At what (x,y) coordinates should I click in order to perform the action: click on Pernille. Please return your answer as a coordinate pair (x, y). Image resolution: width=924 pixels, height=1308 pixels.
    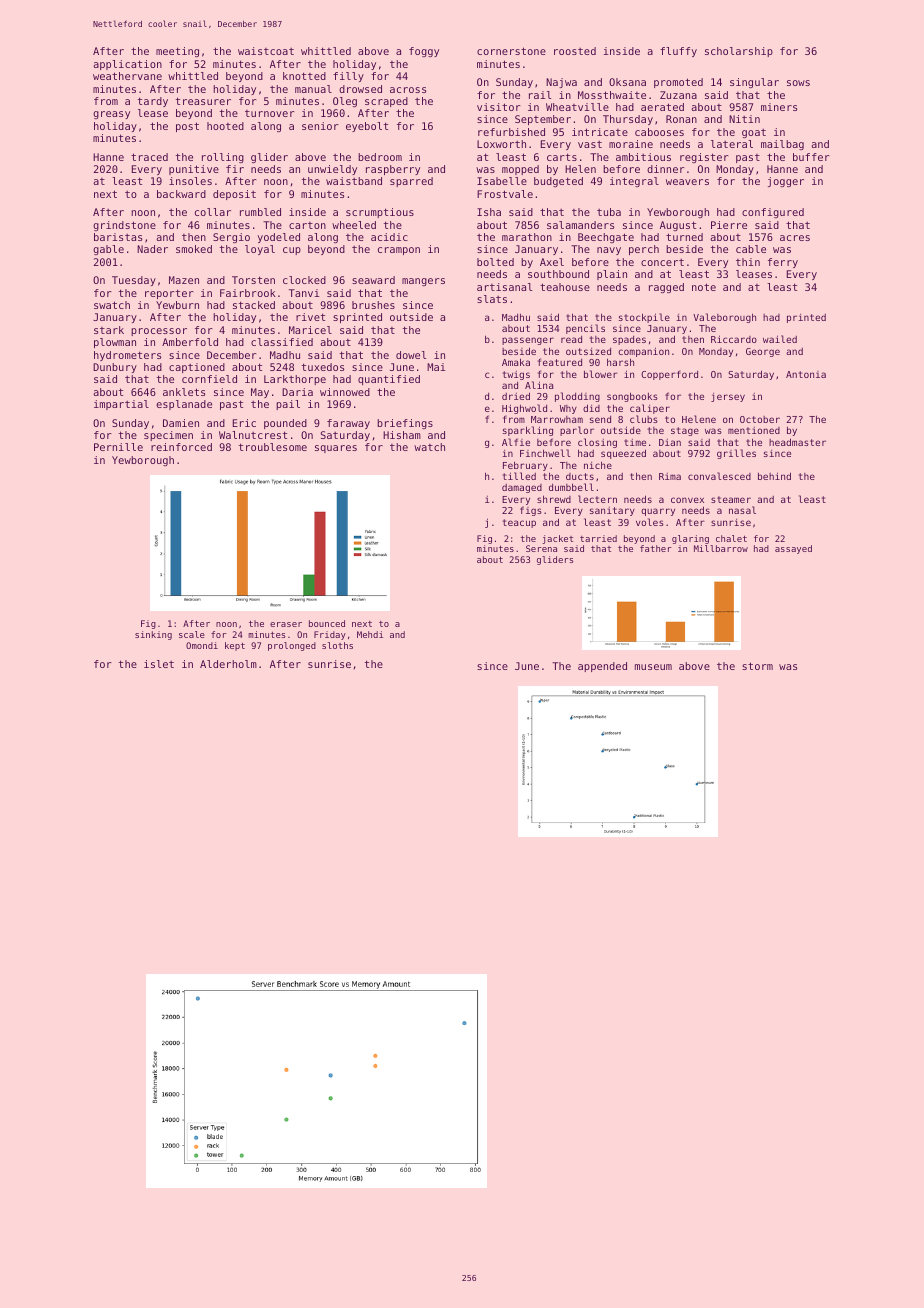
    Looking at the image, I should click on (118, 447).
